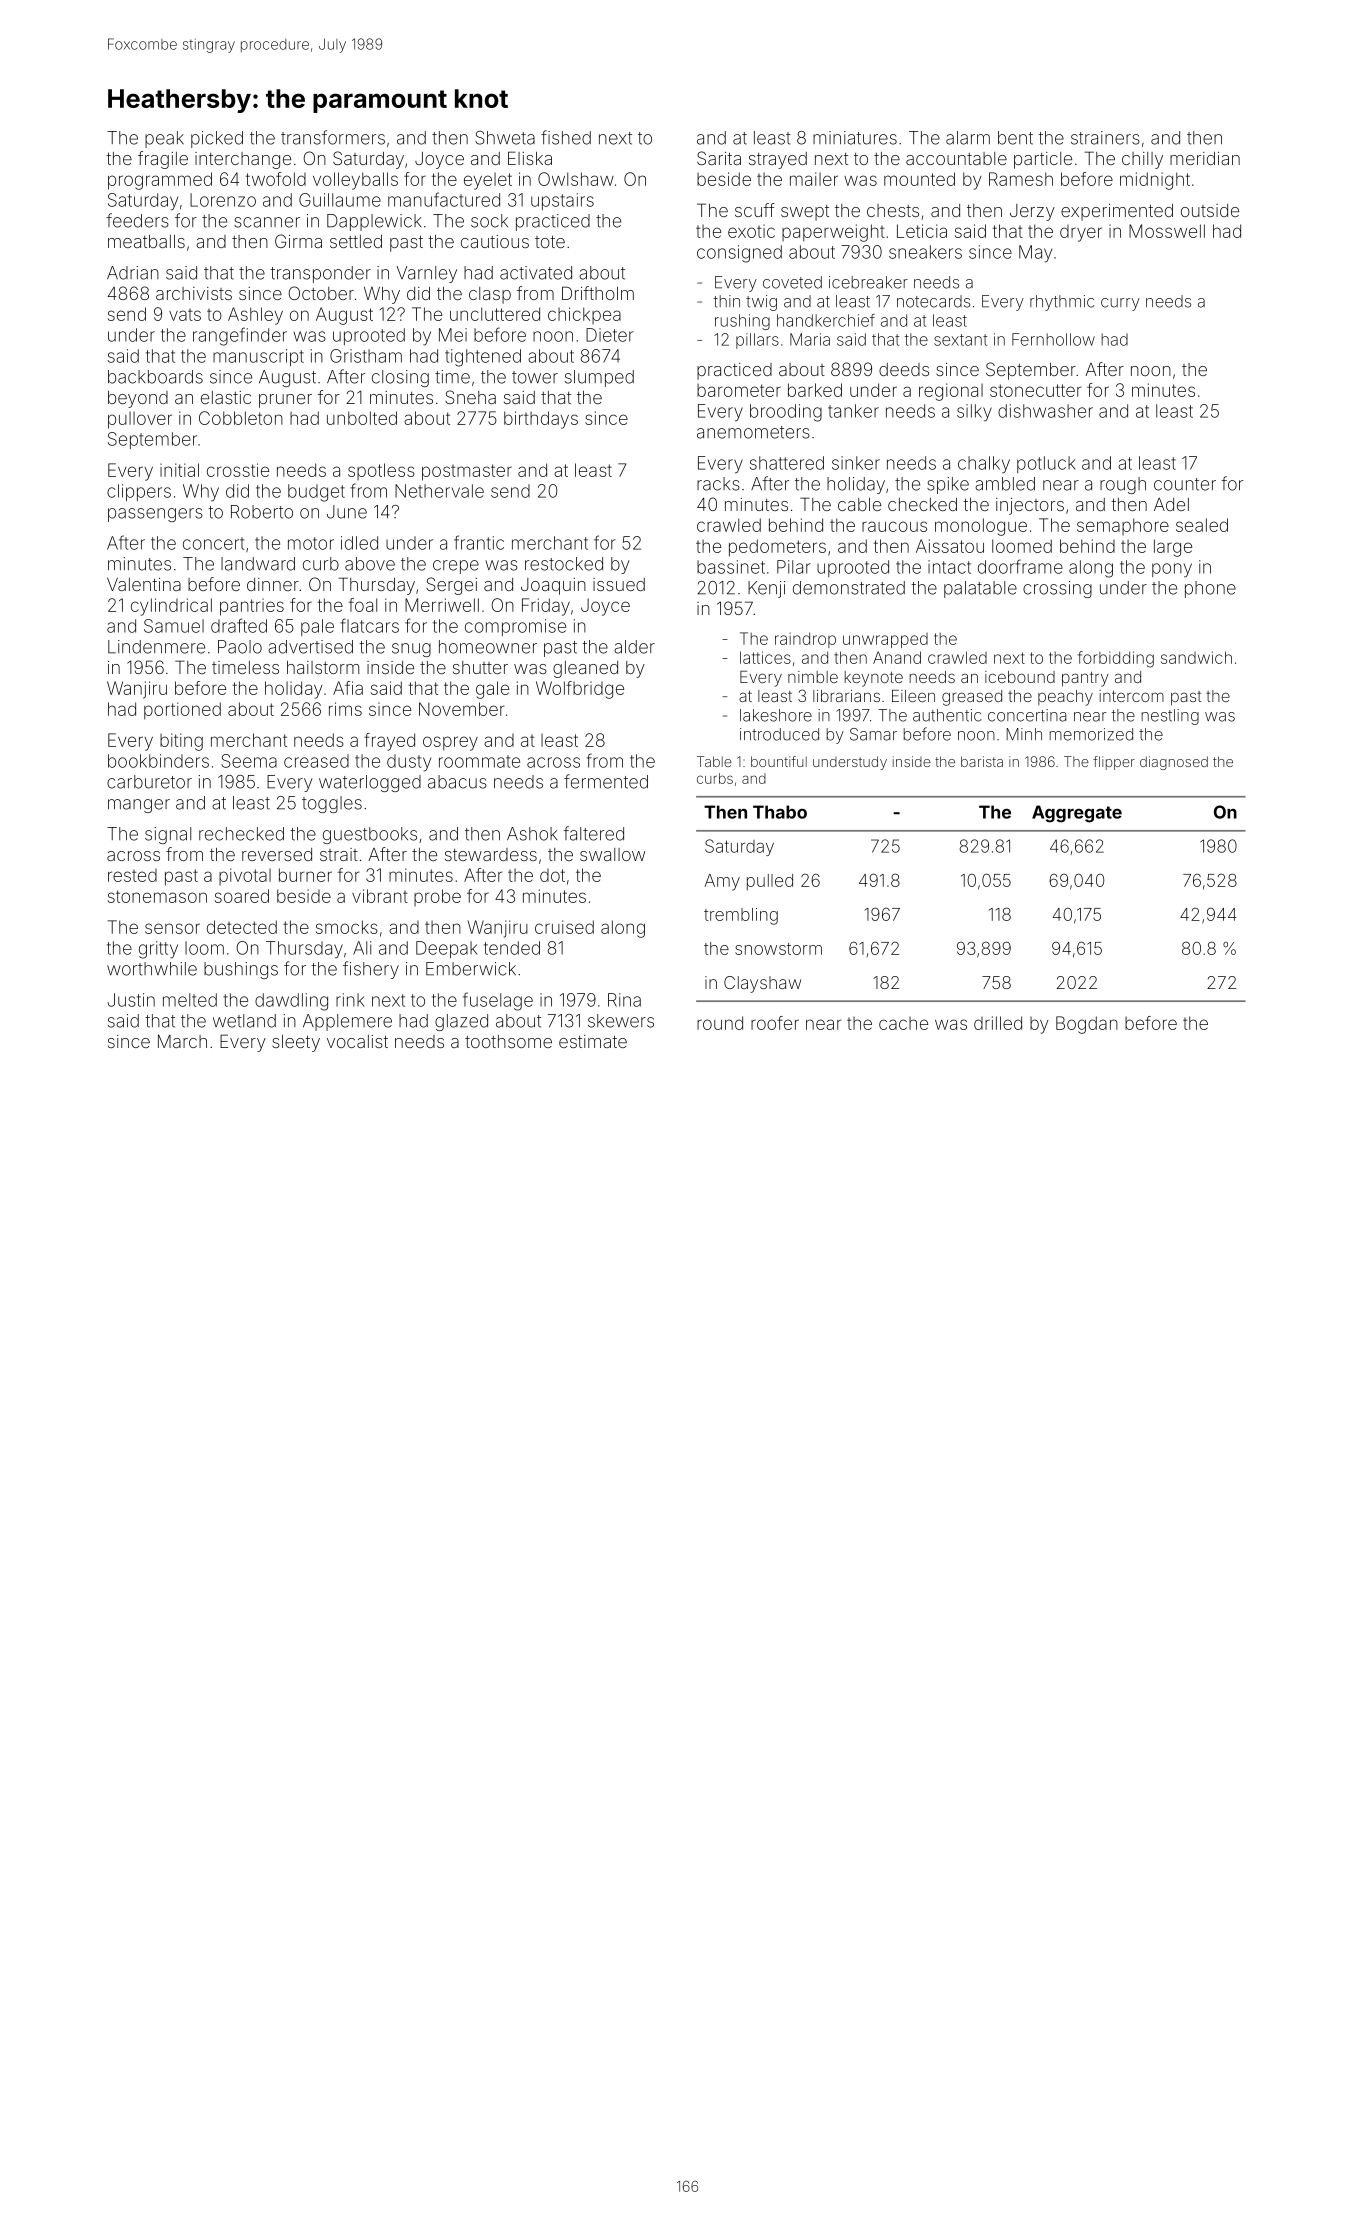 The width and height of the screenshot is (1352, 2227). Describe the element at coordinates (778, 949) in the screenshot. I see `snowstorm` at that location.
